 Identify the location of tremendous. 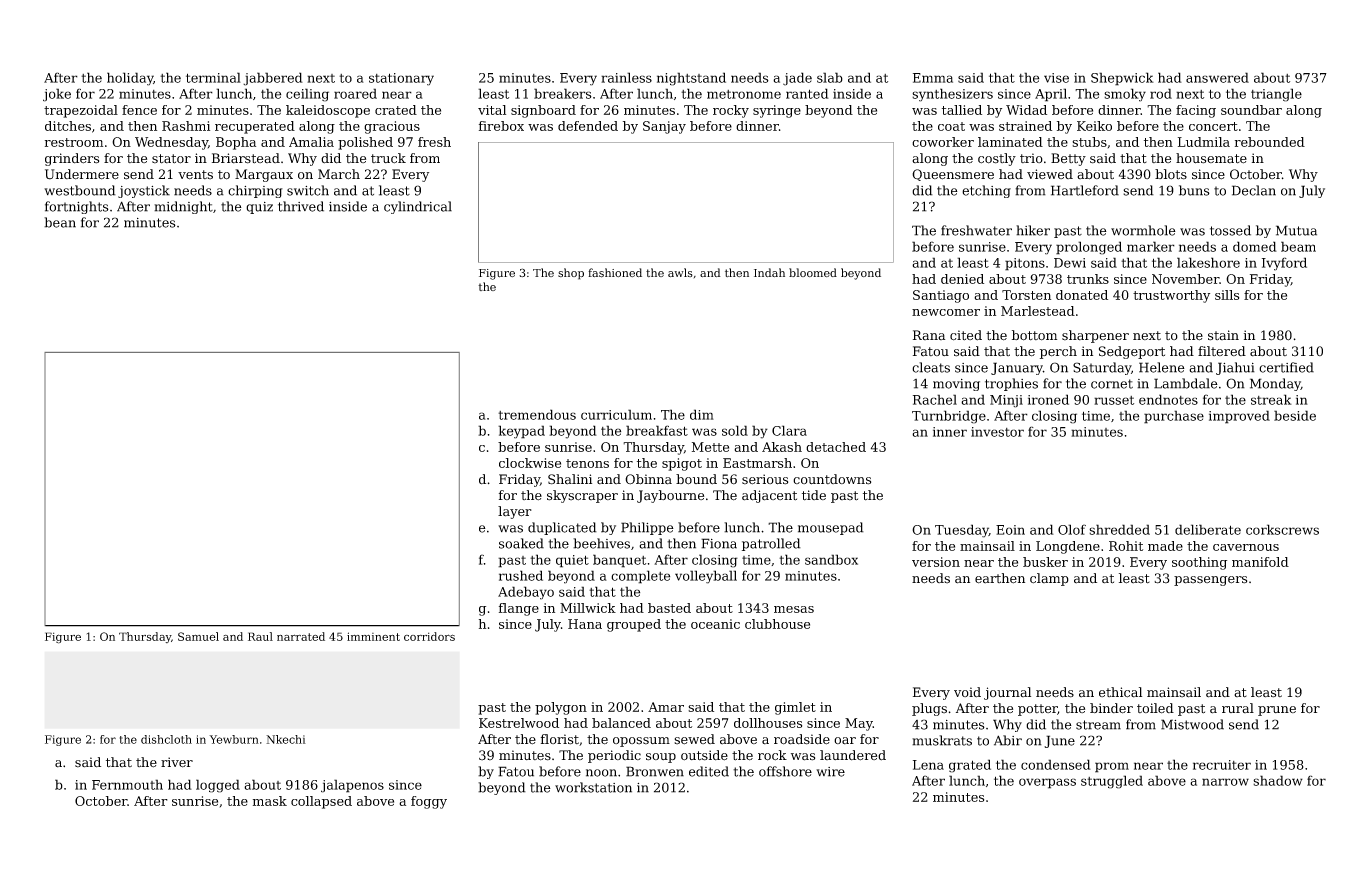
(537, 414).
